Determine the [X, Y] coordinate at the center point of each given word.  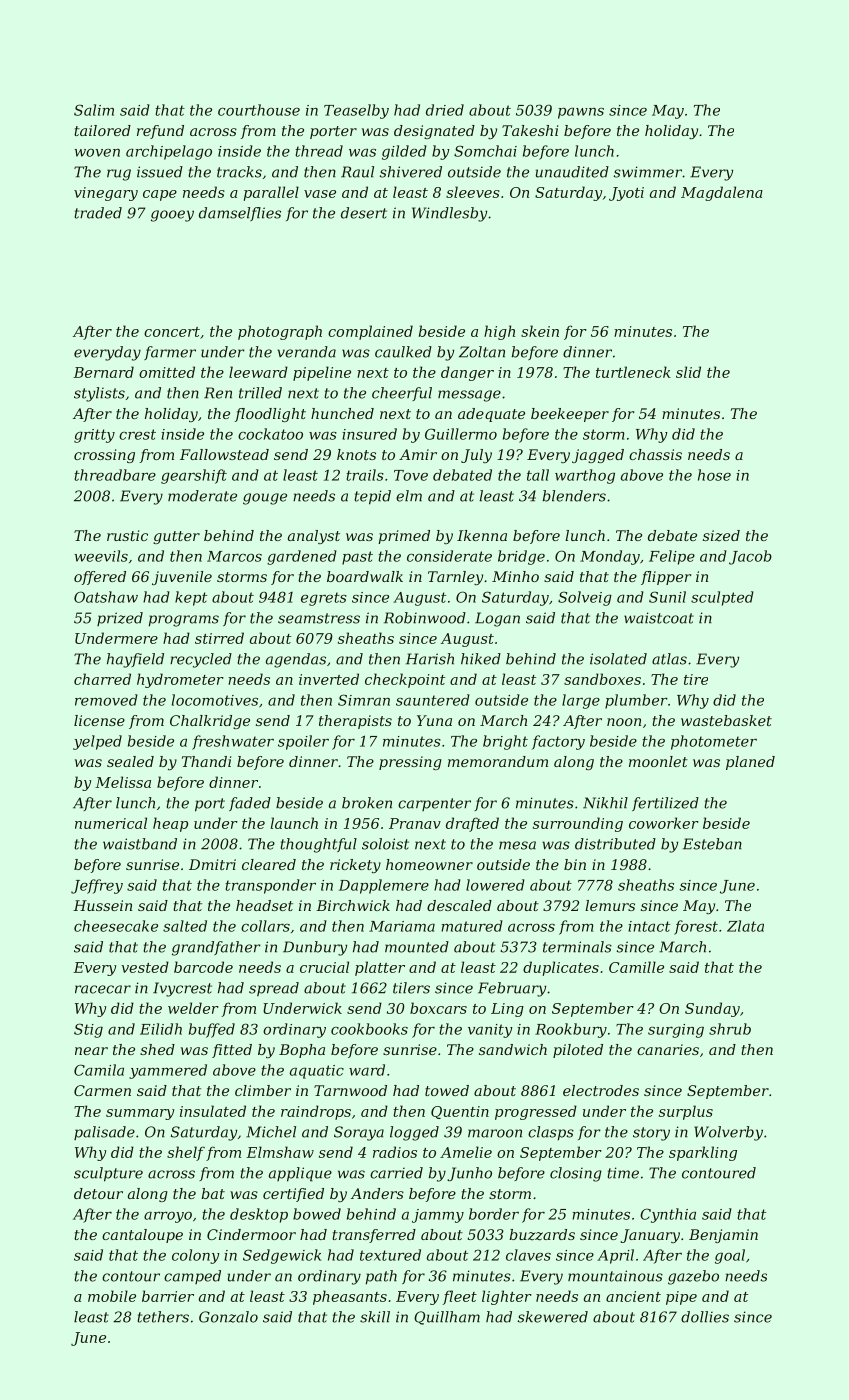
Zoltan [482, 352]
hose [714, 475]
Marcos [234, 556]
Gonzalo [228, 1317]
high [499, 332]
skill [375, 1317]
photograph [280, 332]
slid [688, 372]
